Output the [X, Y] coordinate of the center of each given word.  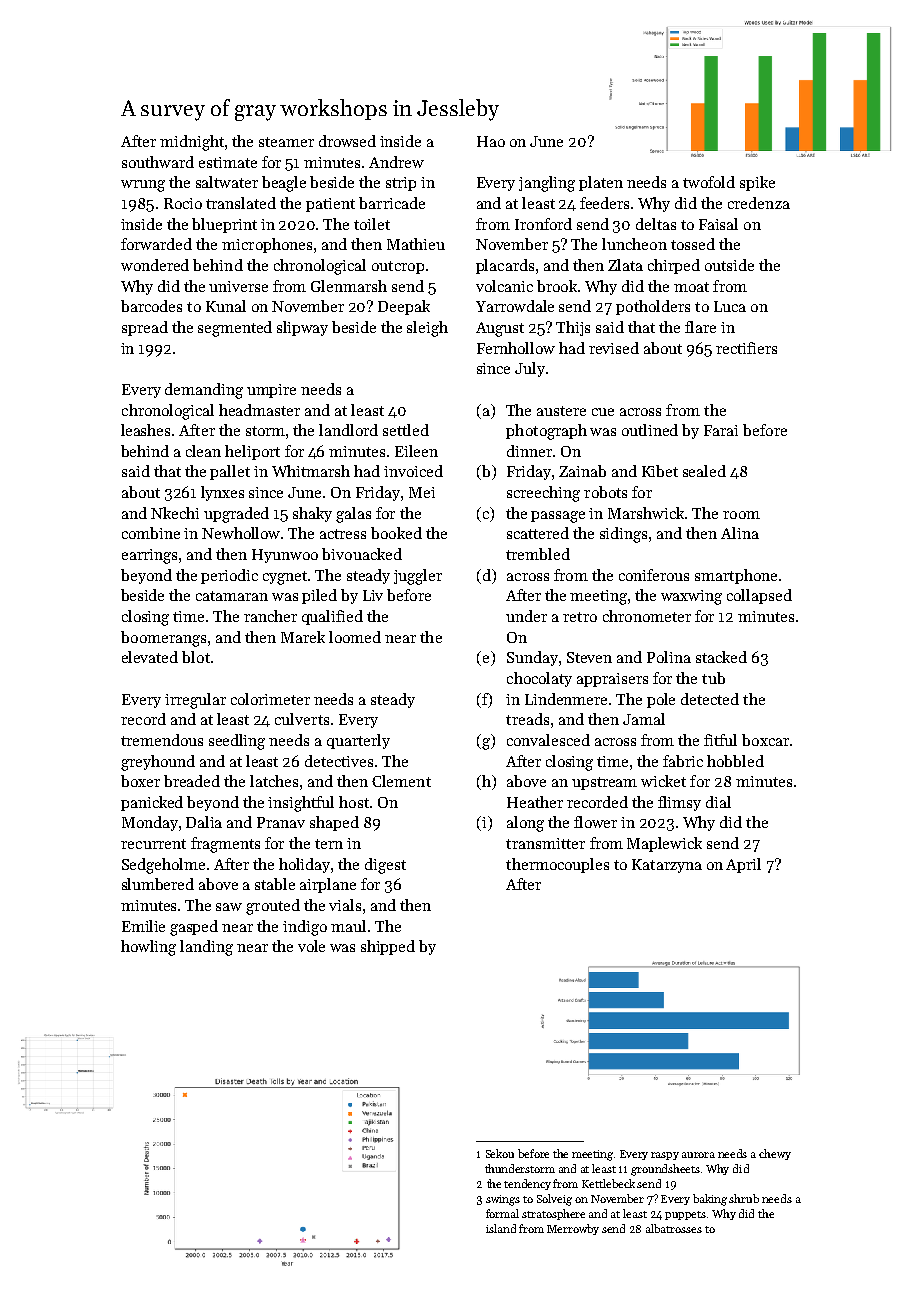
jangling [547, 184]
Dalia [204, 822]
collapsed [759, 596]
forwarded [156, 244]
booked [396, 533]
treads [527, 719]
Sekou [500, 1153]
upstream [604, 783]
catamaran [232, 596]
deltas [656, 224]
